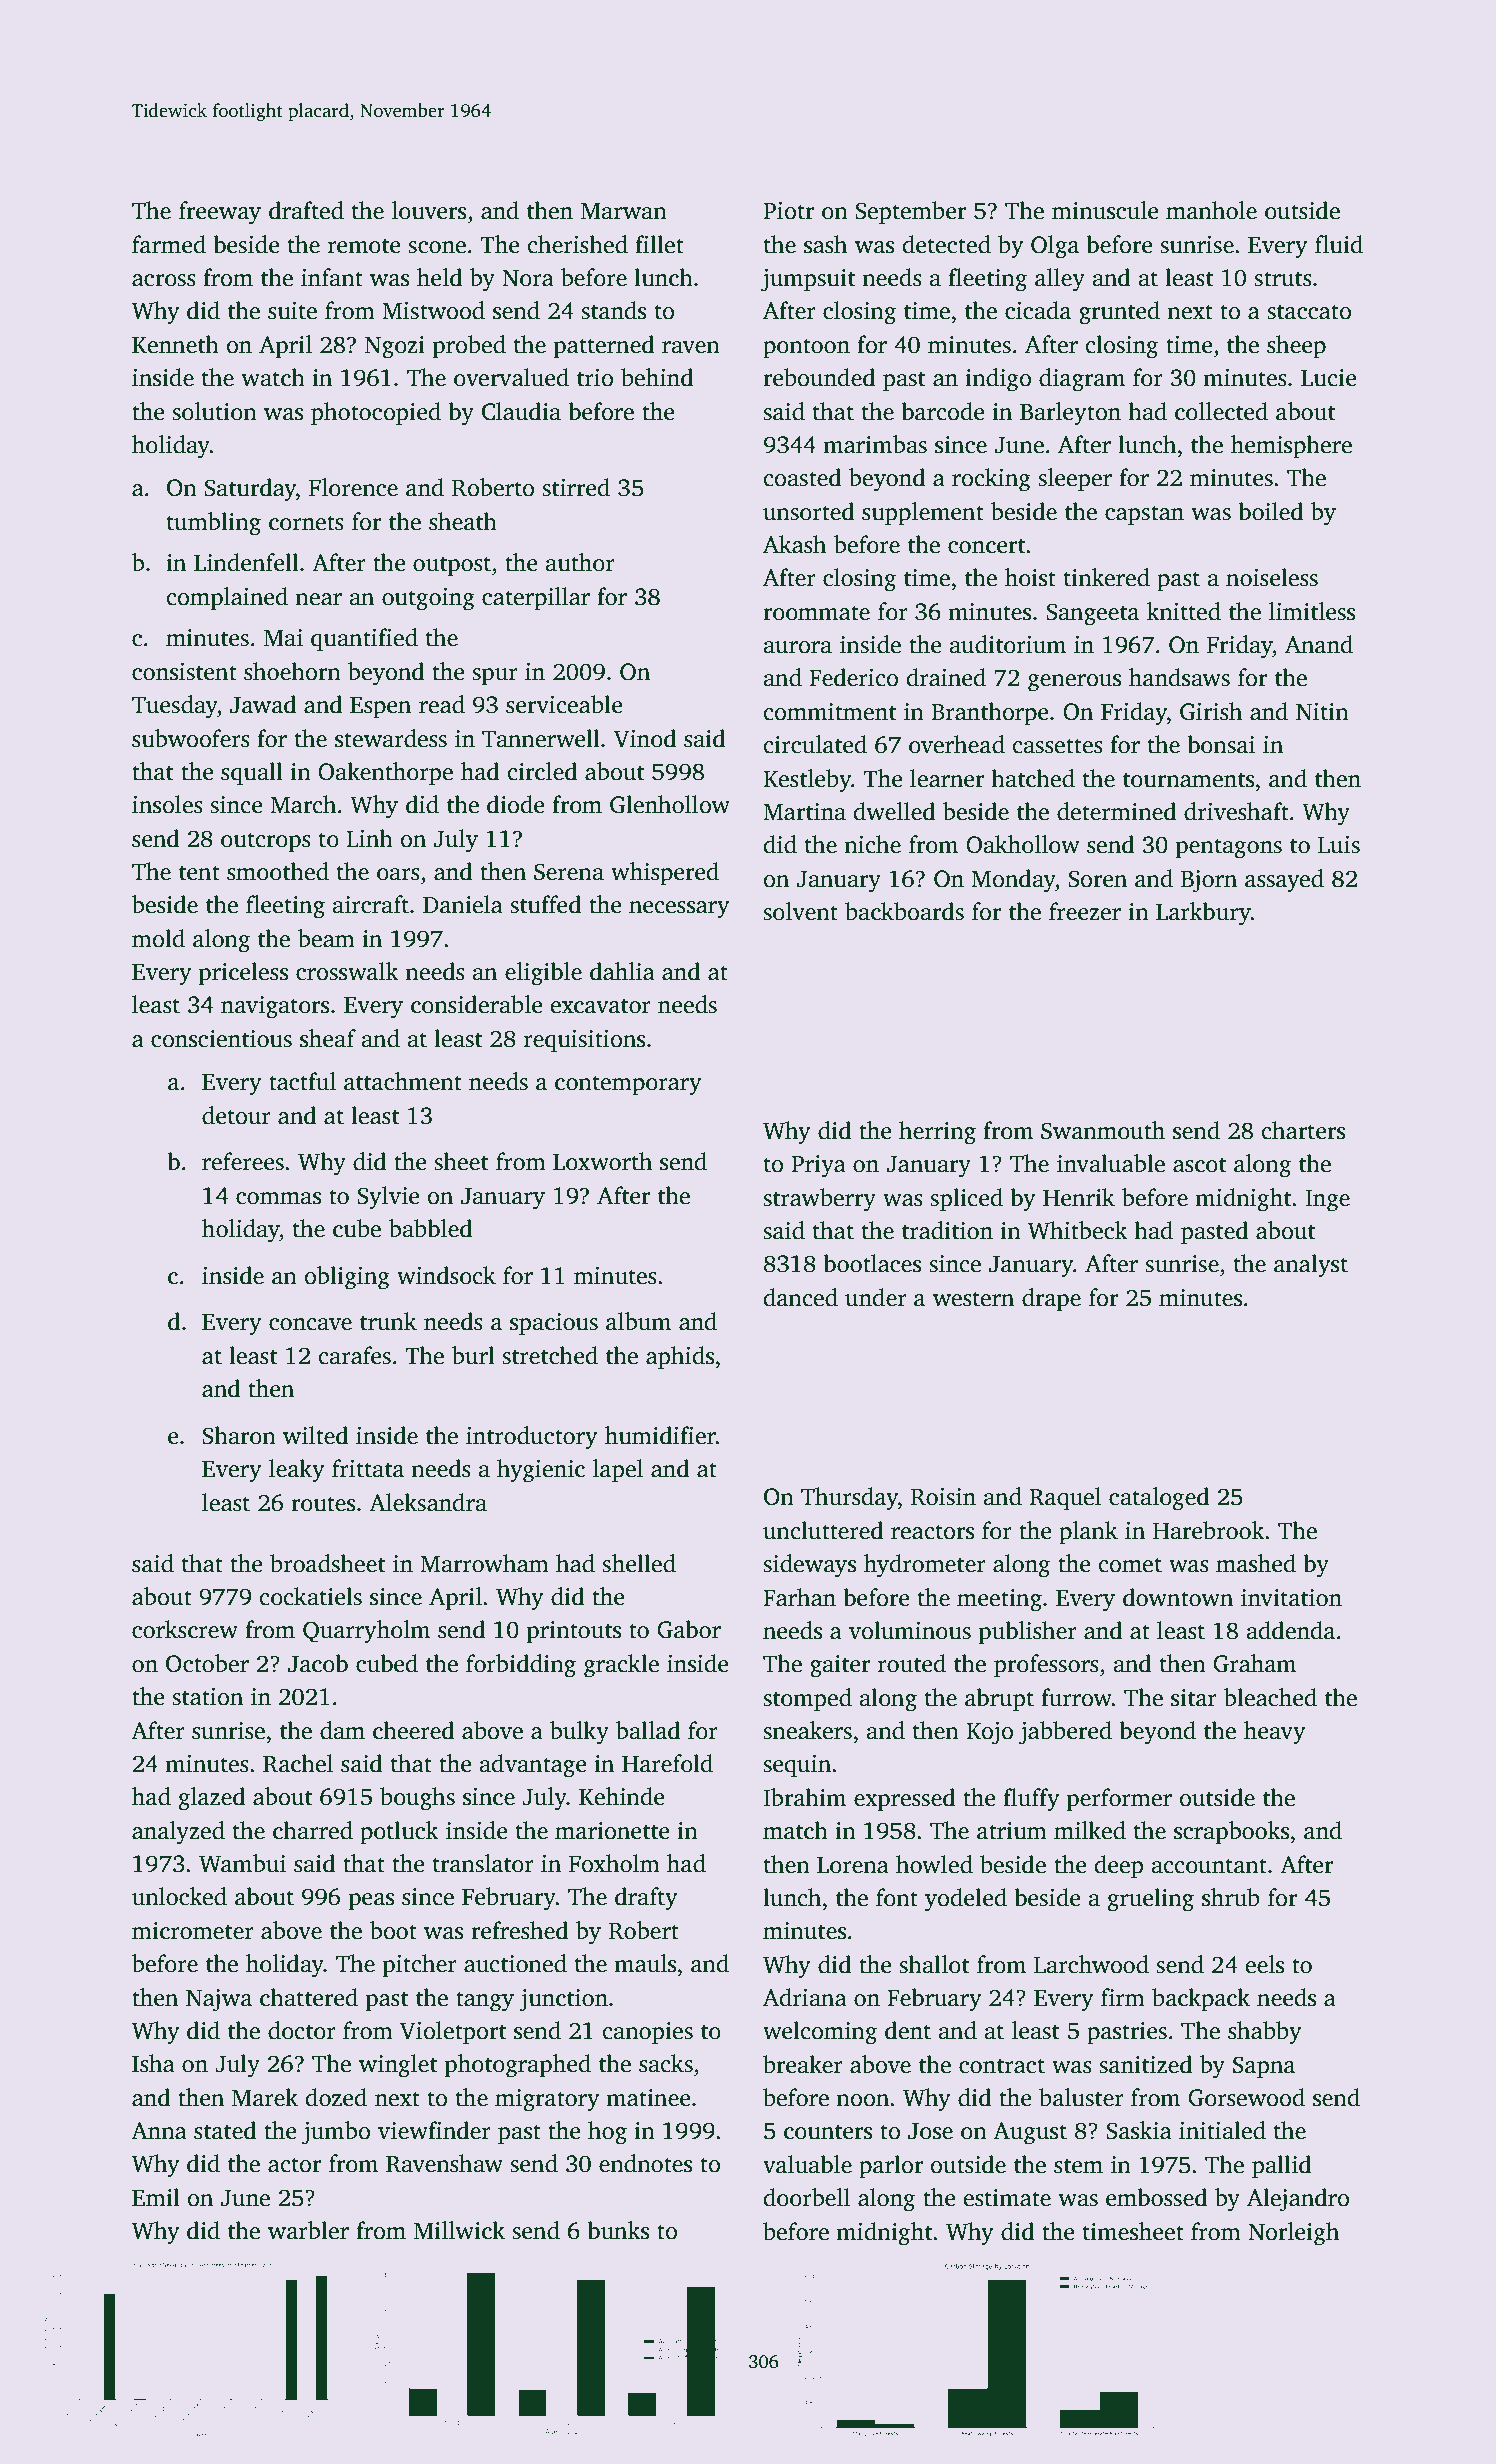 This screenshot has width=1496, height=2464. Describe the element at coordinates (1293, 2234) in the screenshot. I see `Norleigh` at that location.
